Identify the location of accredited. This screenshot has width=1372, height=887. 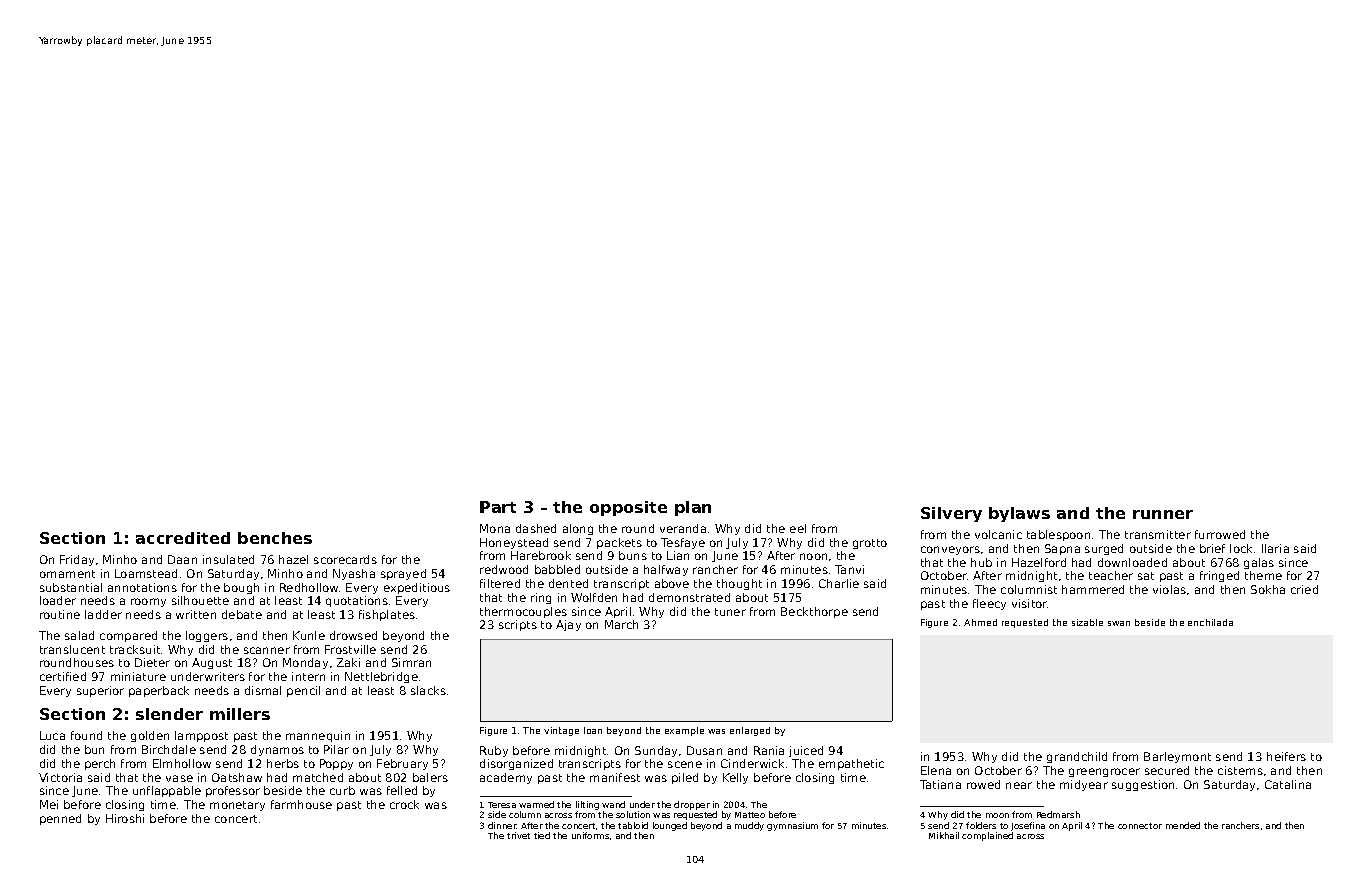
(183, 538).
